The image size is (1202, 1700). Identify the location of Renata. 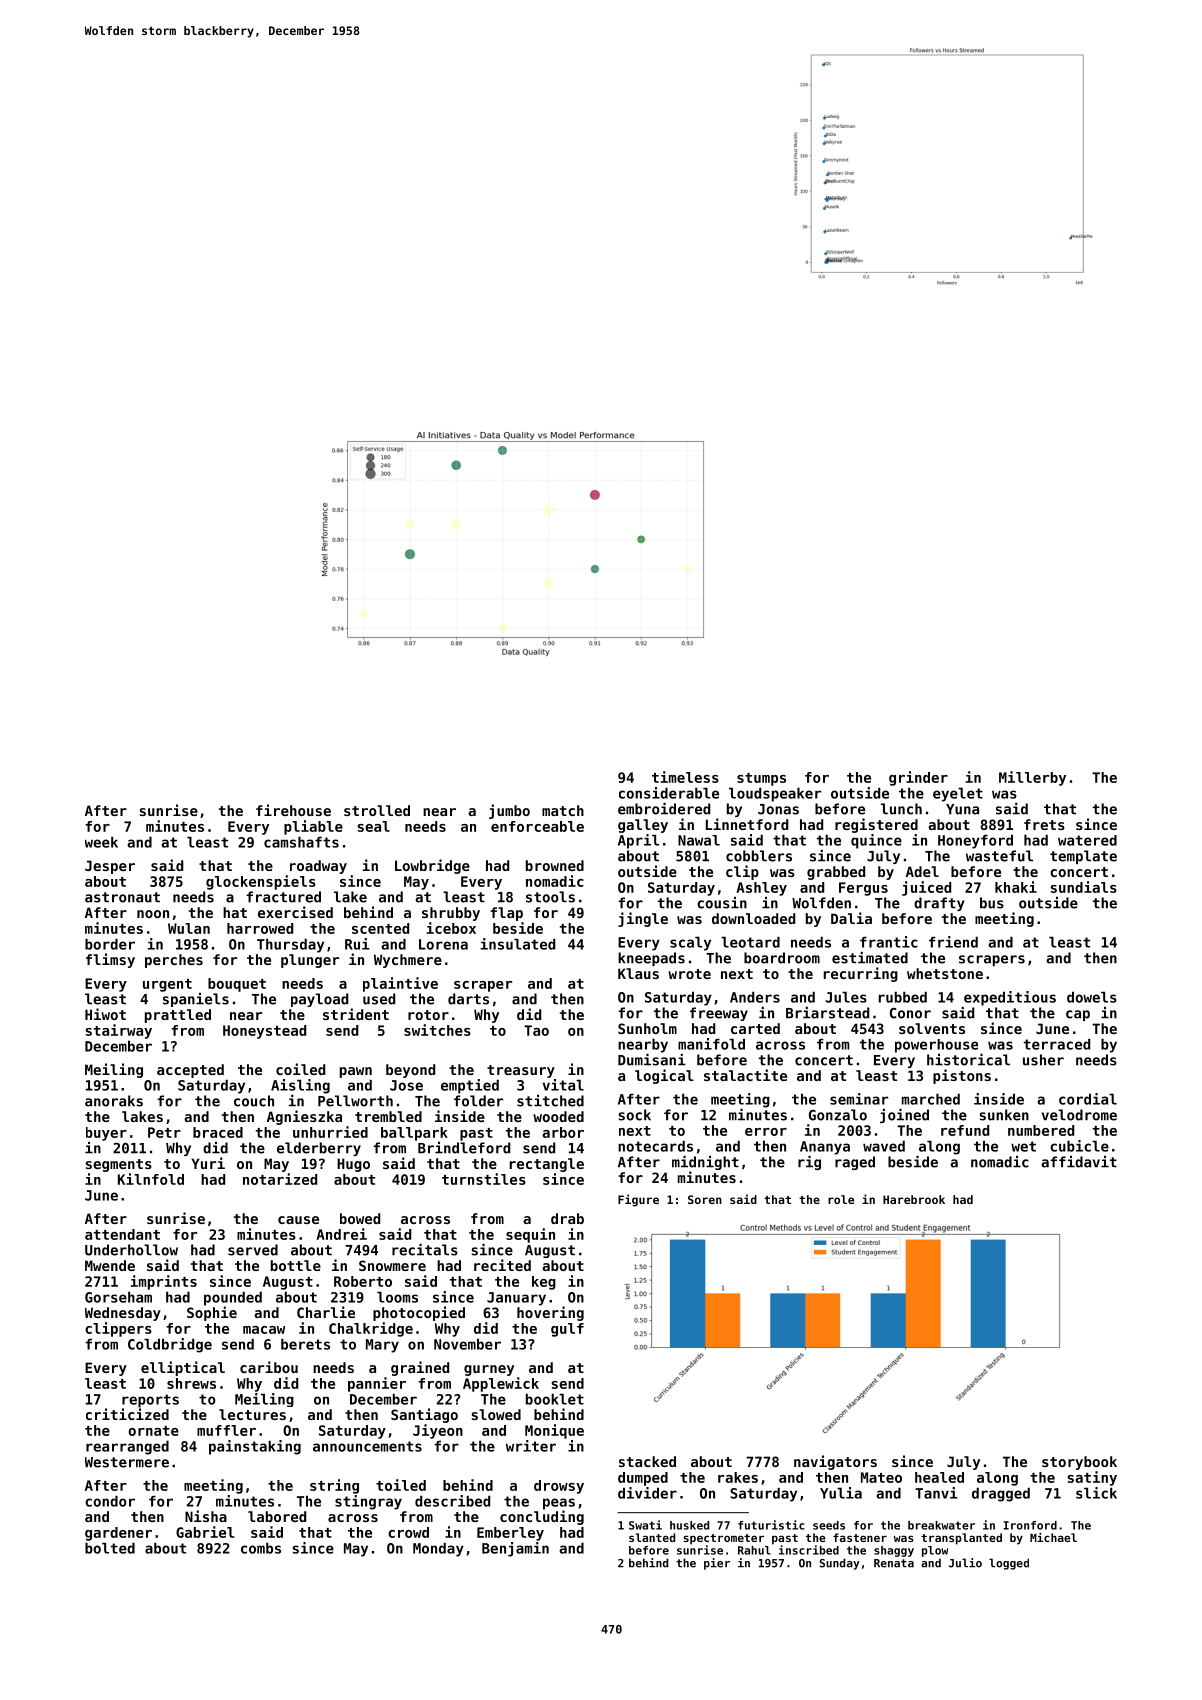
(894, 1563).
